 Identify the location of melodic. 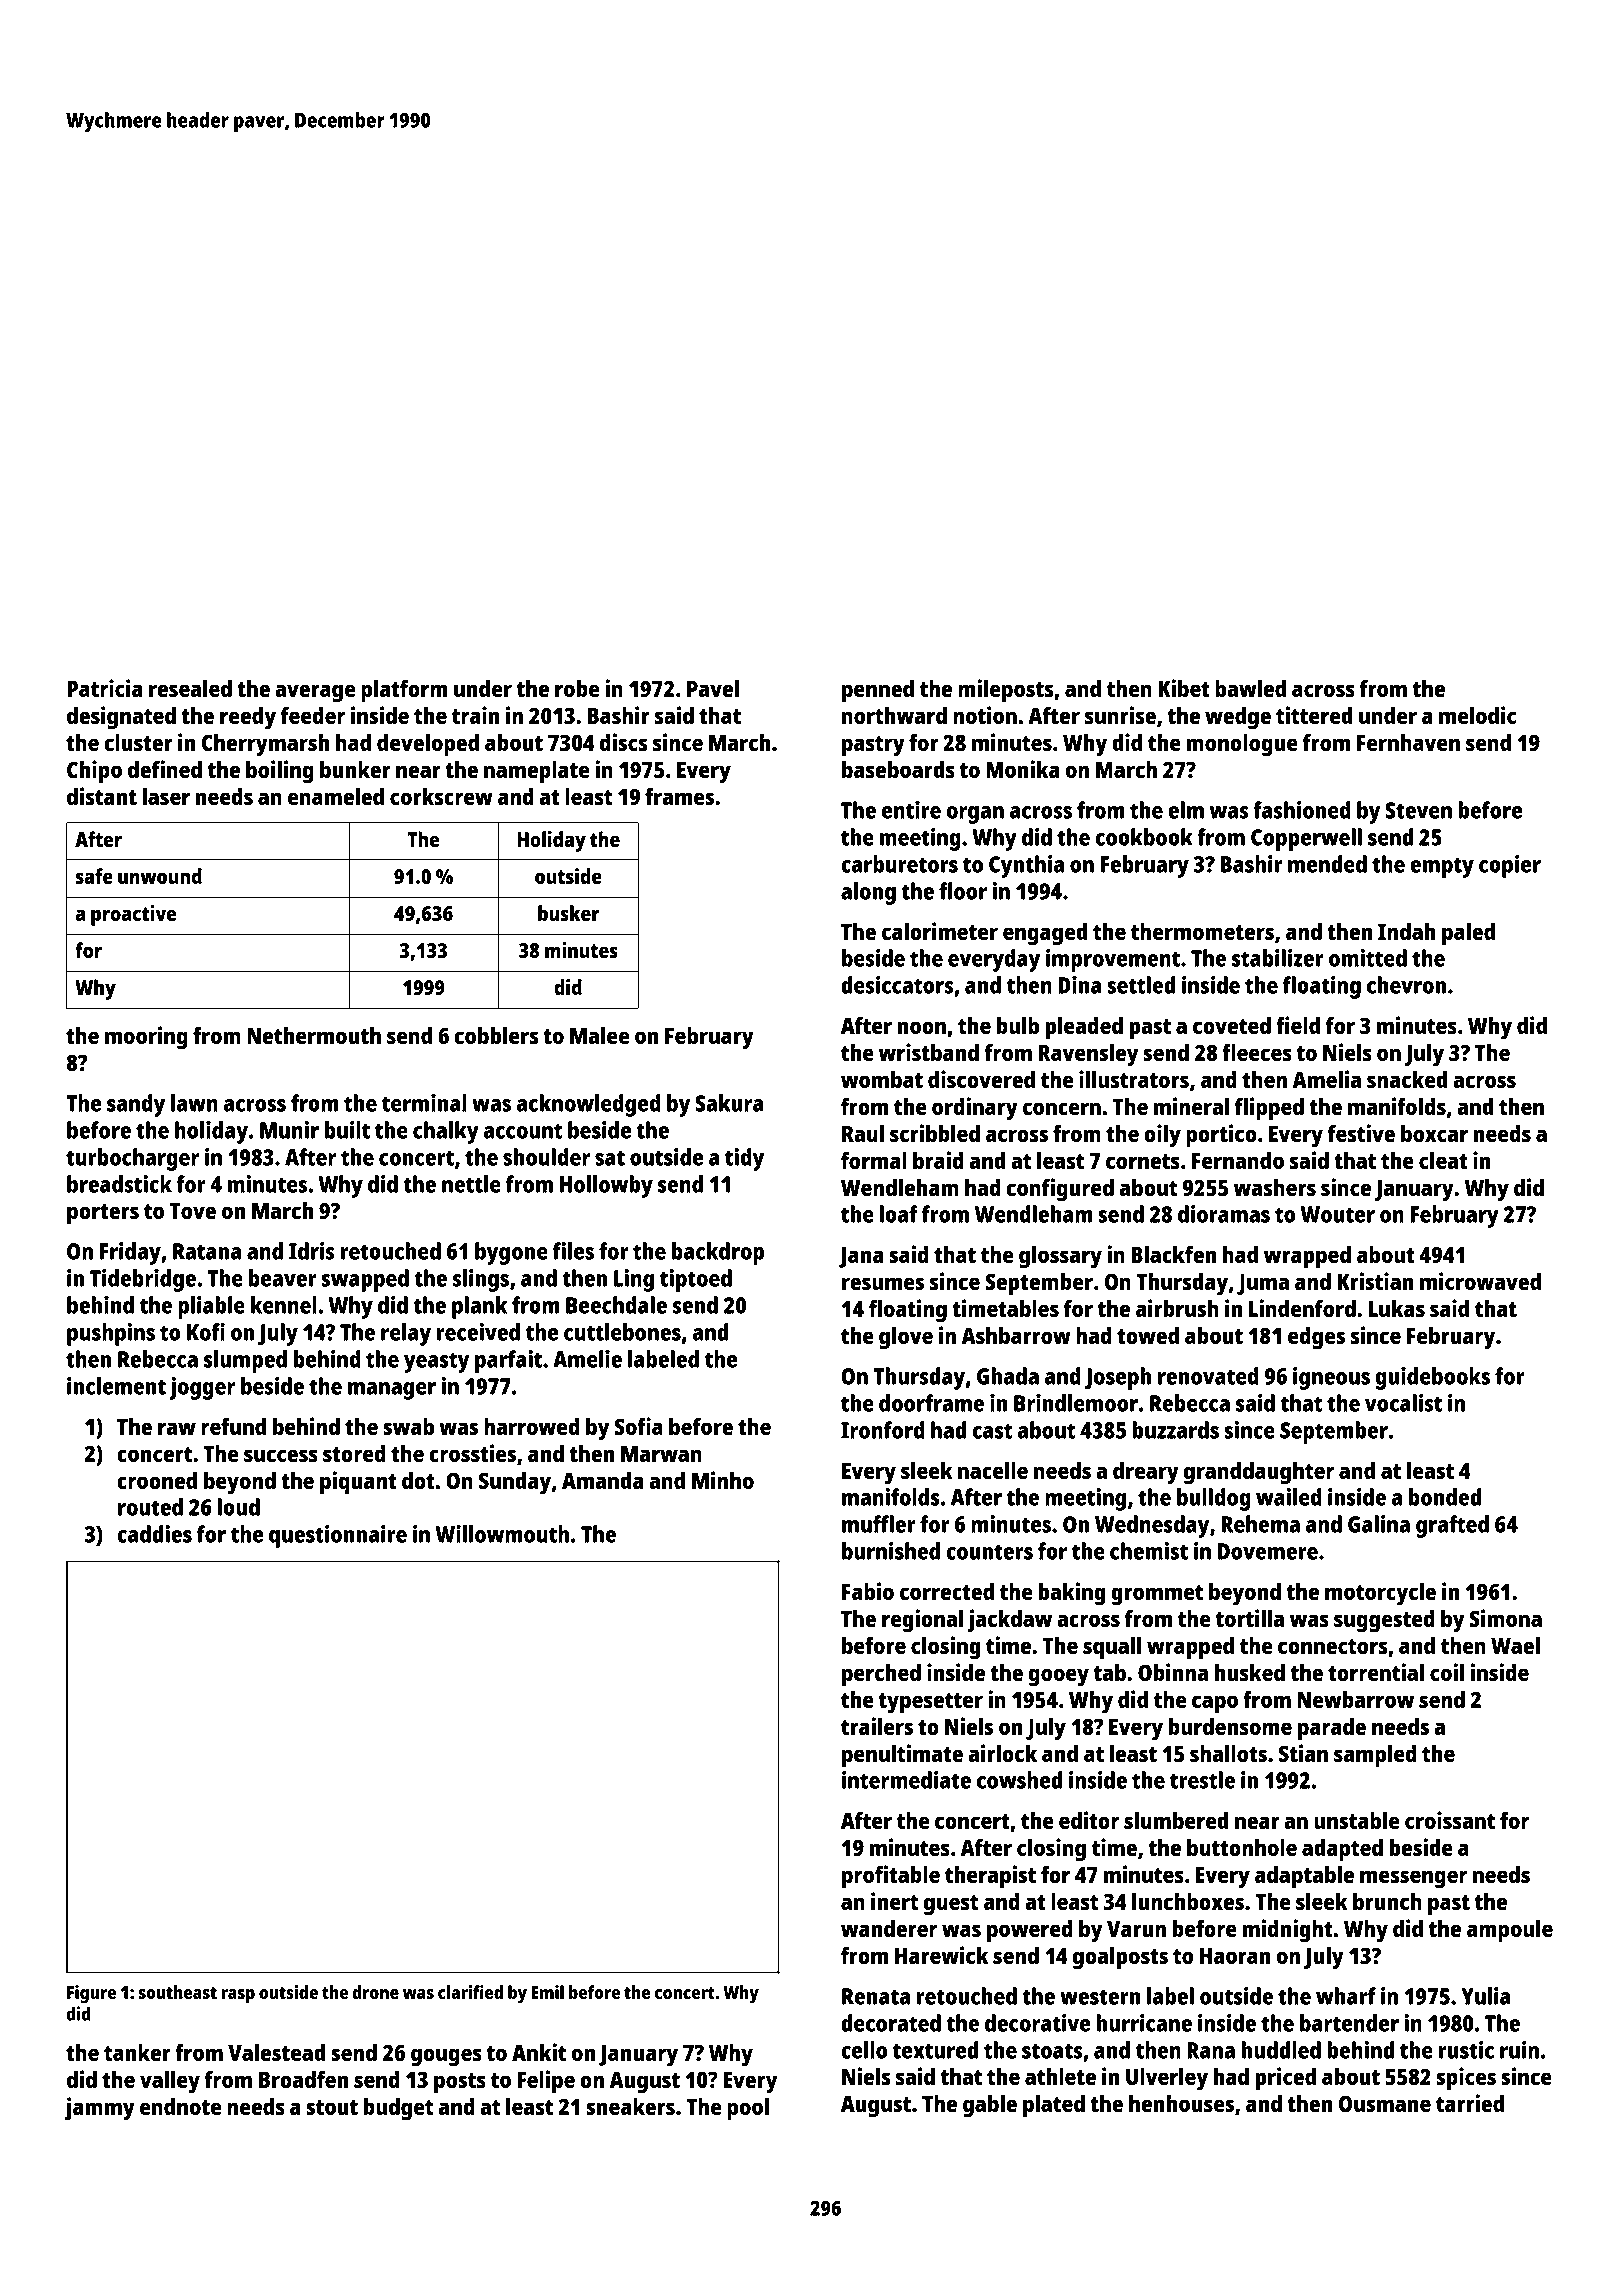
(1477, 715).
